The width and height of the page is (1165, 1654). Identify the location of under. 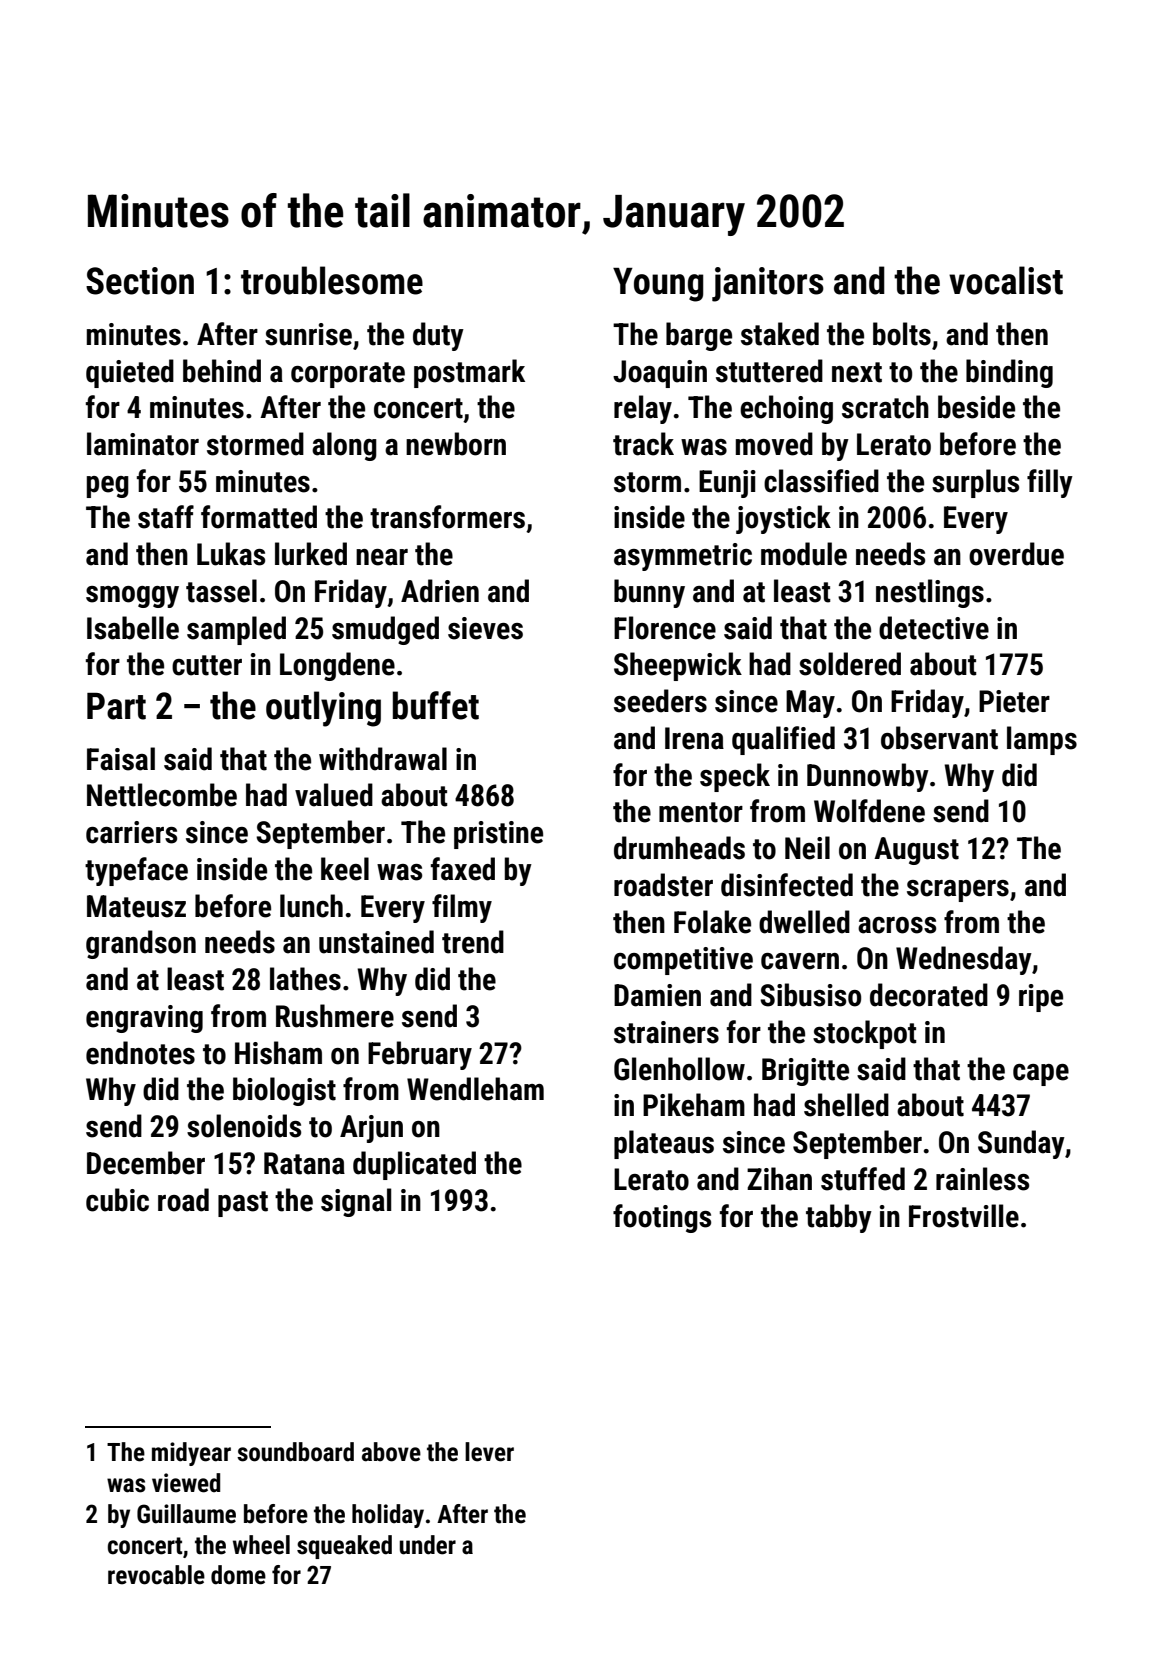
(428, 1545).
